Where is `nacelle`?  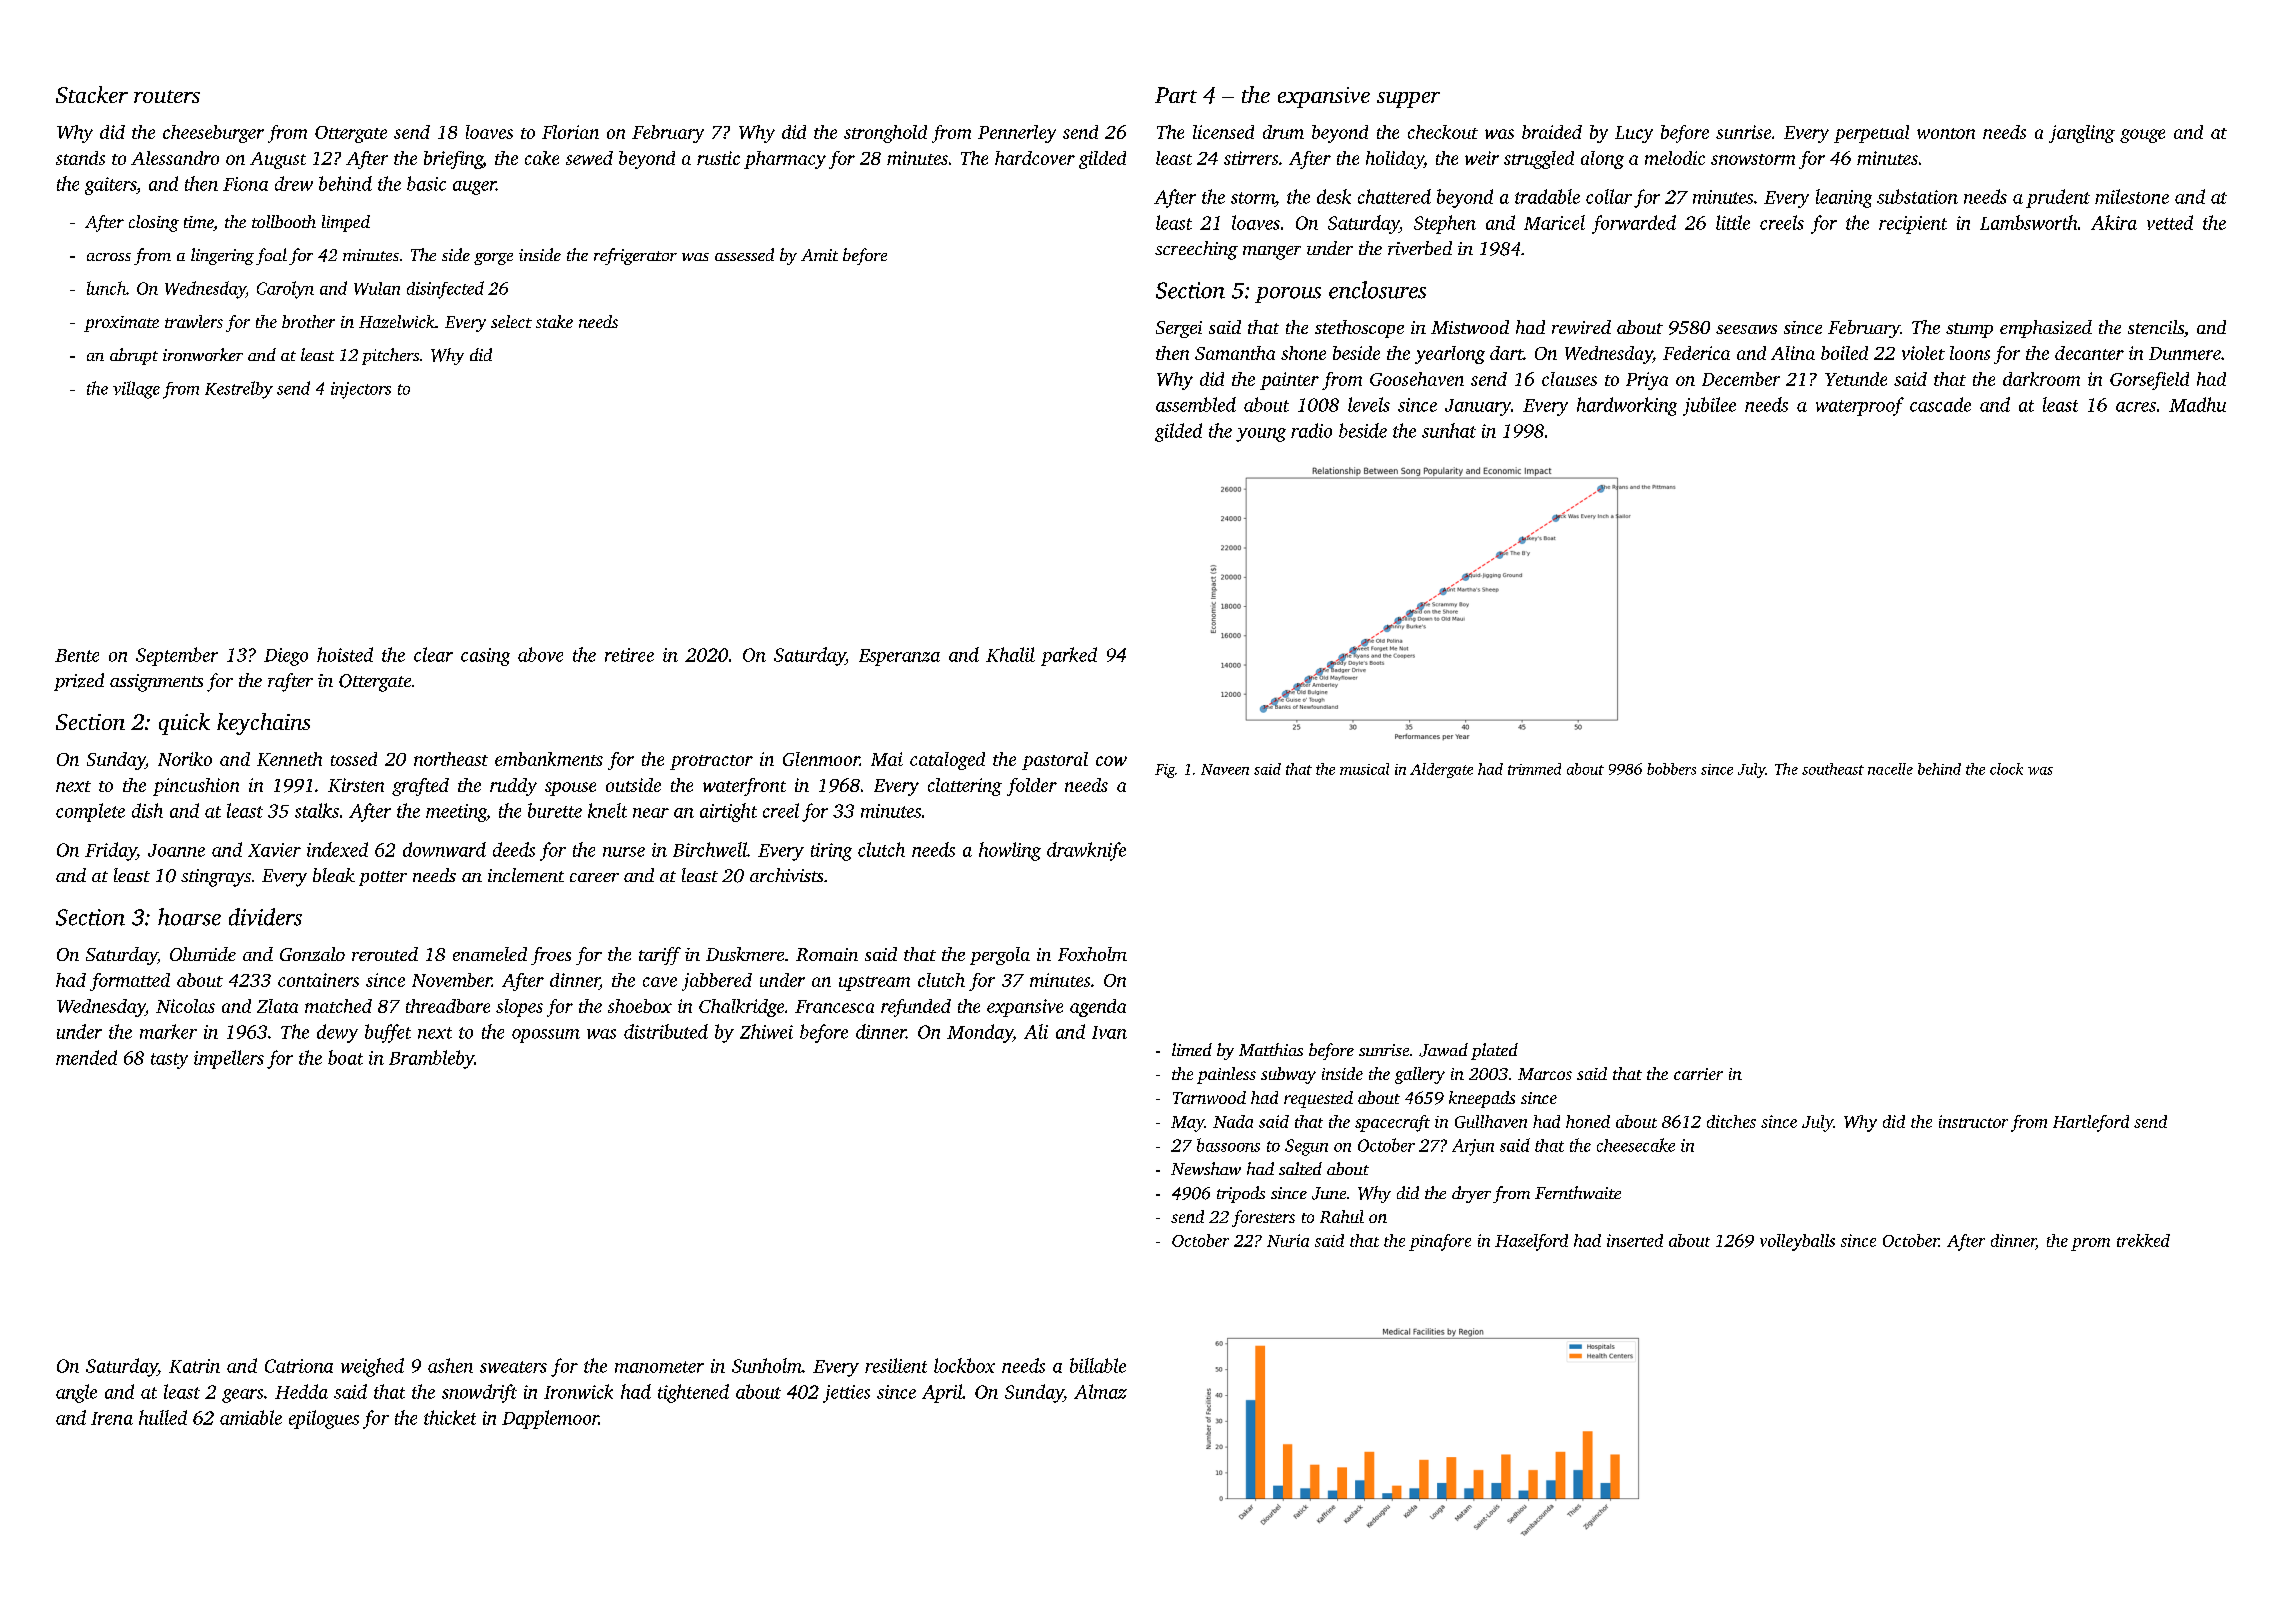
nacelle is located at coordinates (1890, 769).
